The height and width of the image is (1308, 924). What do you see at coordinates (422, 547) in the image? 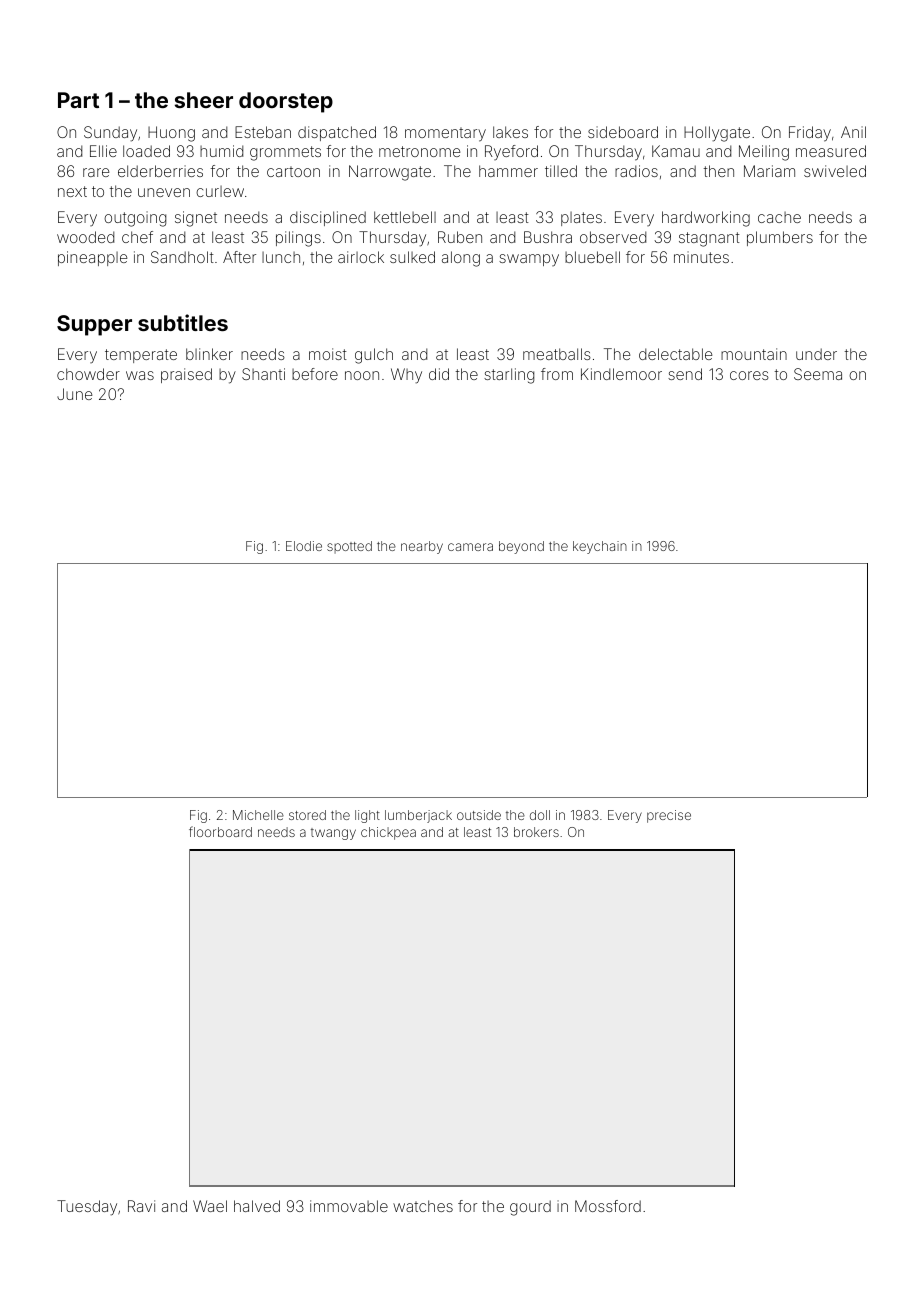
I see `nearby` at bounding box center [422, 547].
